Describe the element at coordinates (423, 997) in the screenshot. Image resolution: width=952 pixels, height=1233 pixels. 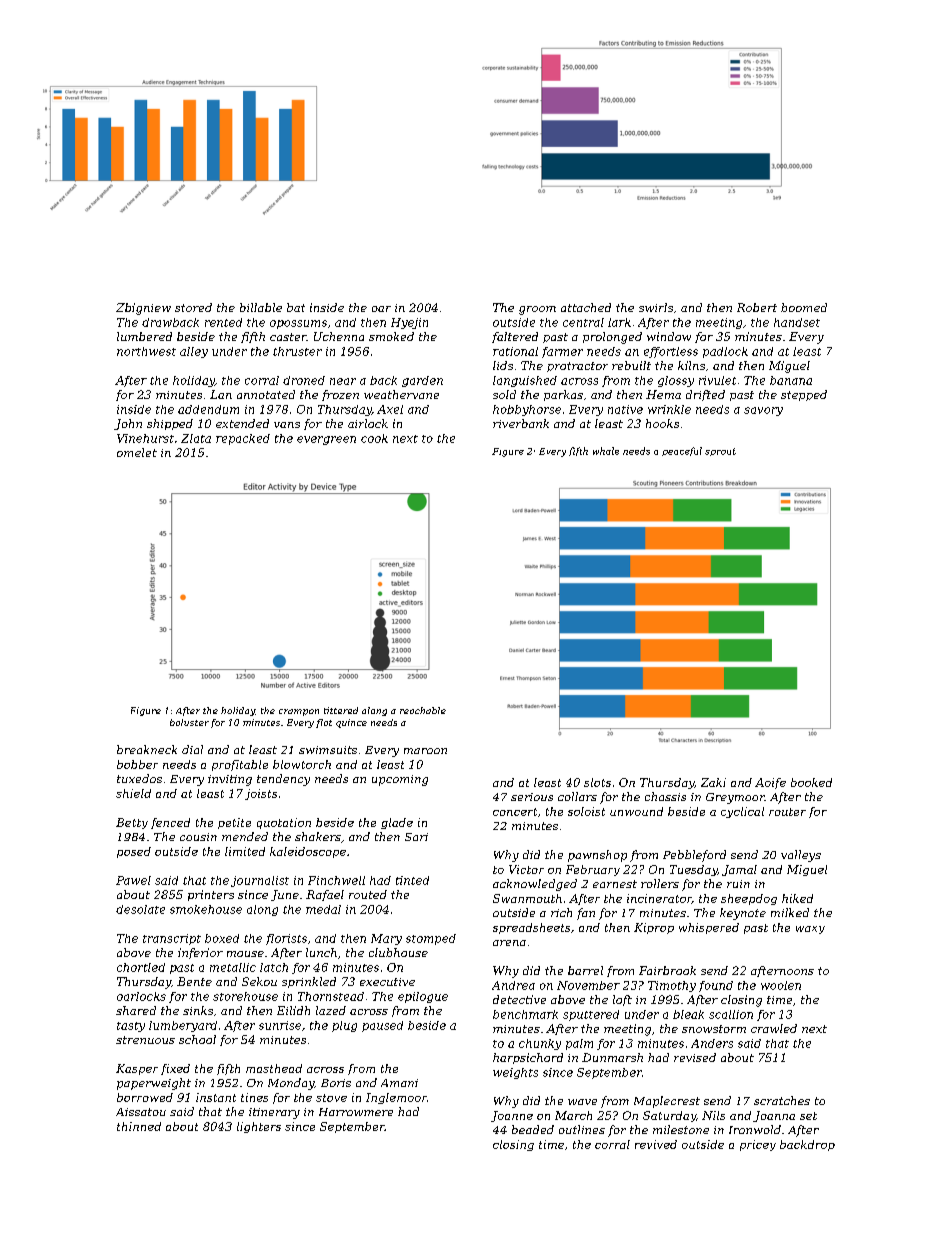
I see `epilogue` at that location.
